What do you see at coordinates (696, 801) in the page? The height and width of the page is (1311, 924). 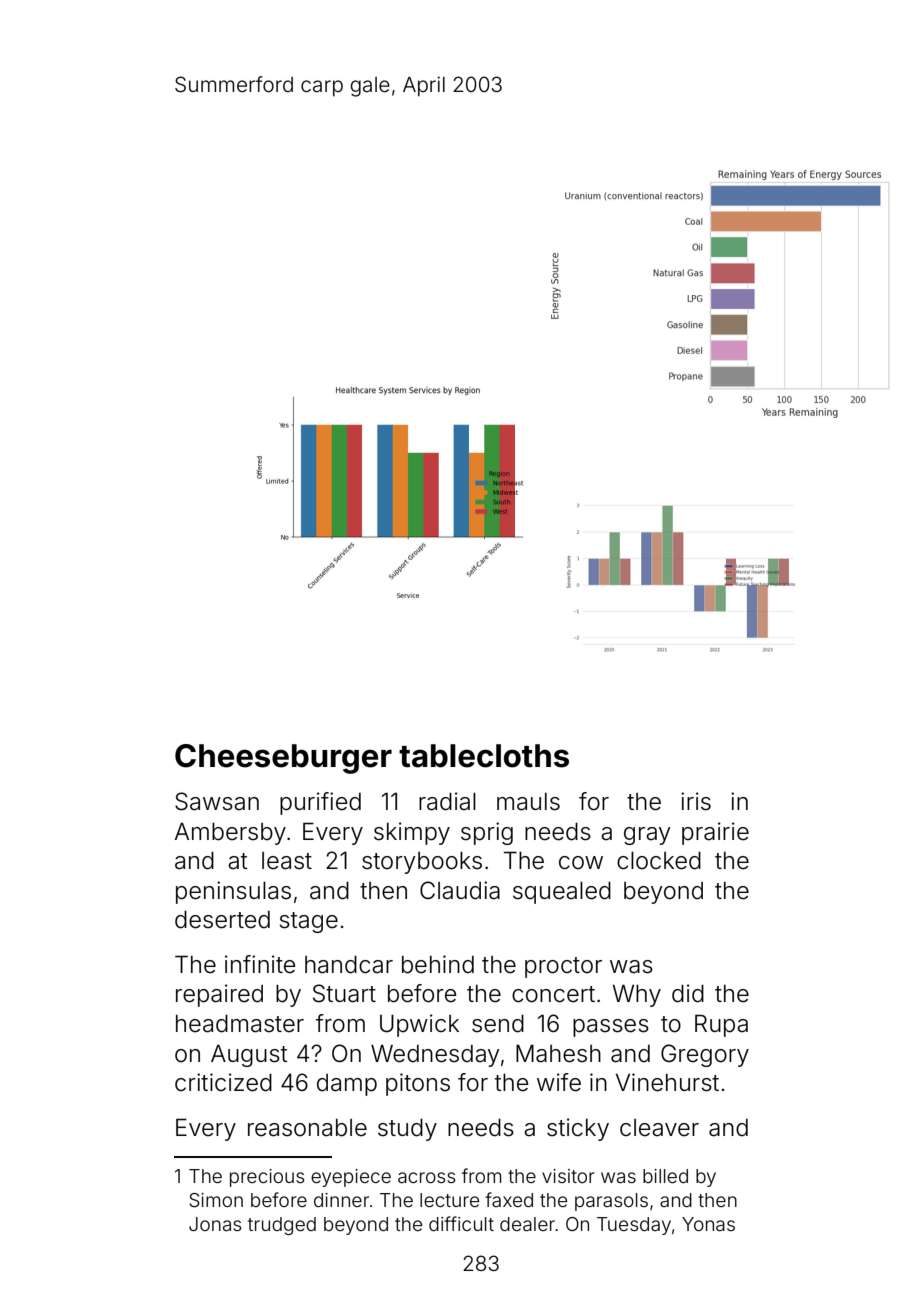 I see `iris` at bounding box center [696, 801].
